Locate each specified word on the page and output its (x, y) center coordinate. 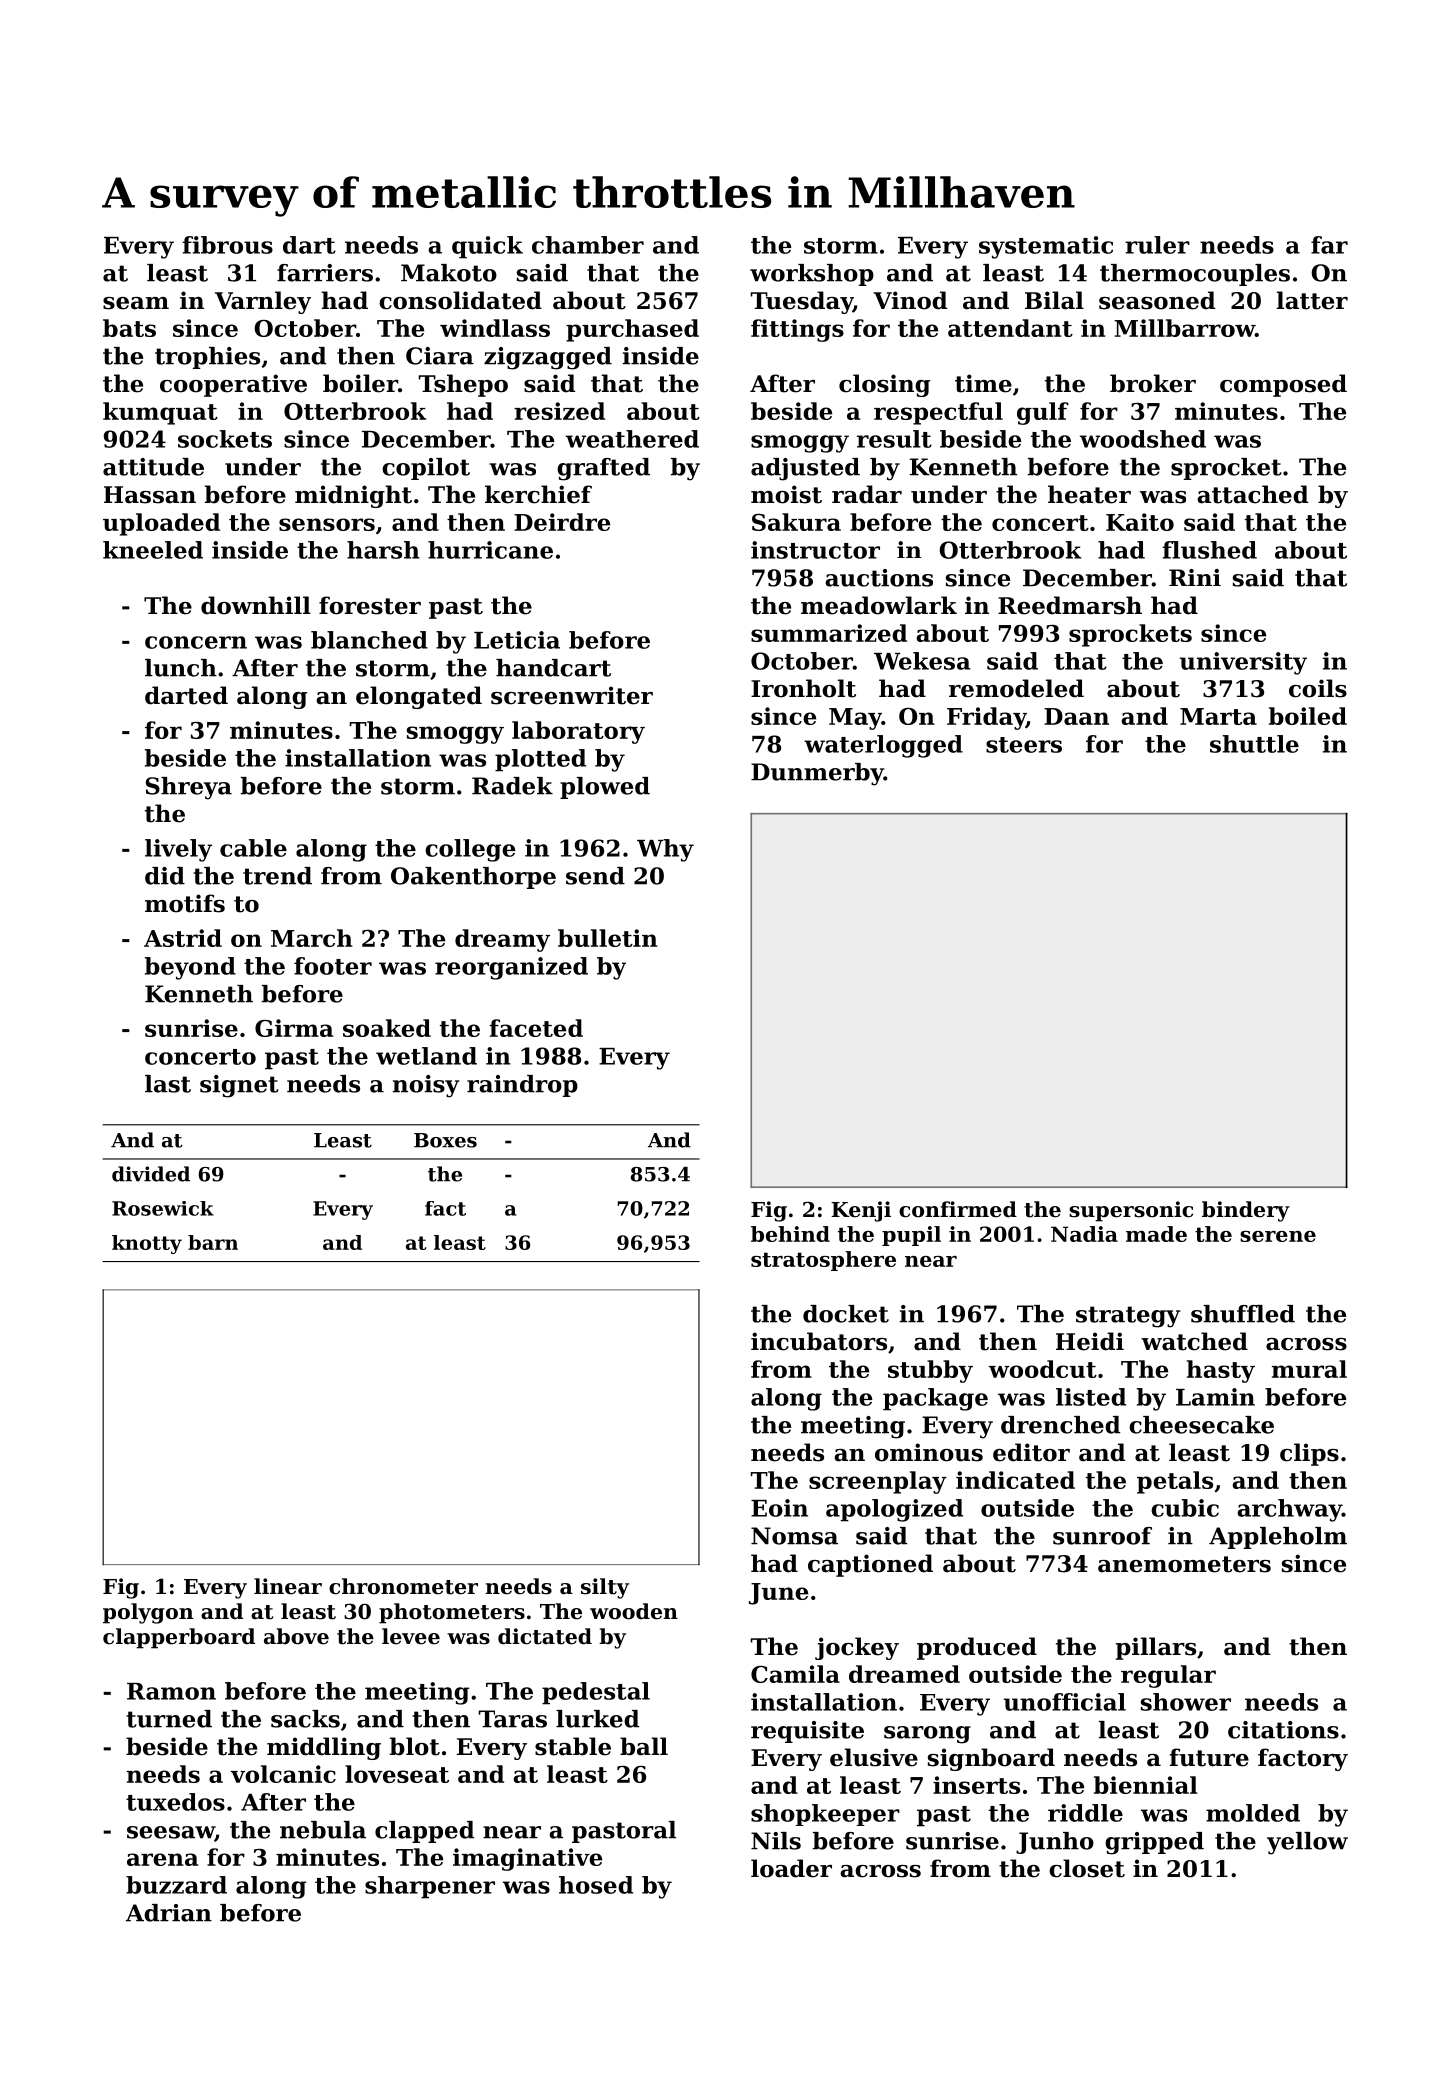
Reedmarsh (1070, 605)
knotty (147, 1244)
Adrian (169, 1913)
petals (1175, 1482)
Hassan (150, 495)
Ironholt (803, 688)
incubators (819, 1341)
